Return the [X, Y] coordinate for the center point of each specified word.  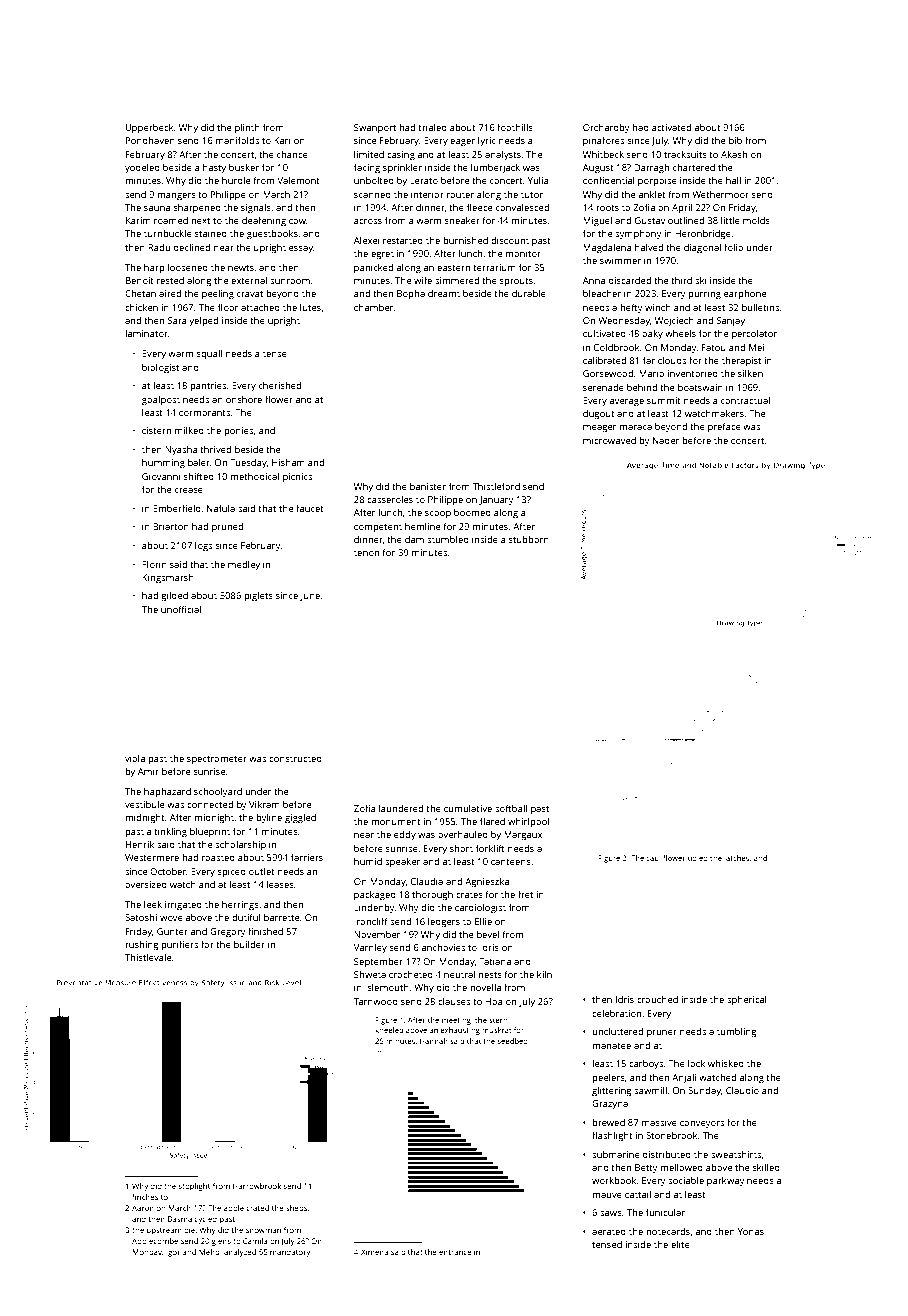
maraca [635, 427]
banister [428, 486]
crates [469, 895]
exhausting [460, 1031]
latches [736, 858]
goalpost [161, 400]
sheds [296, 1208]
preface [724, 427]
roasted [218, 857]
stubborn [529, 539]
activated [671, 127]
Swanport [375, 128]
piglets [258, 597]
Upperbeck [150, 128]
